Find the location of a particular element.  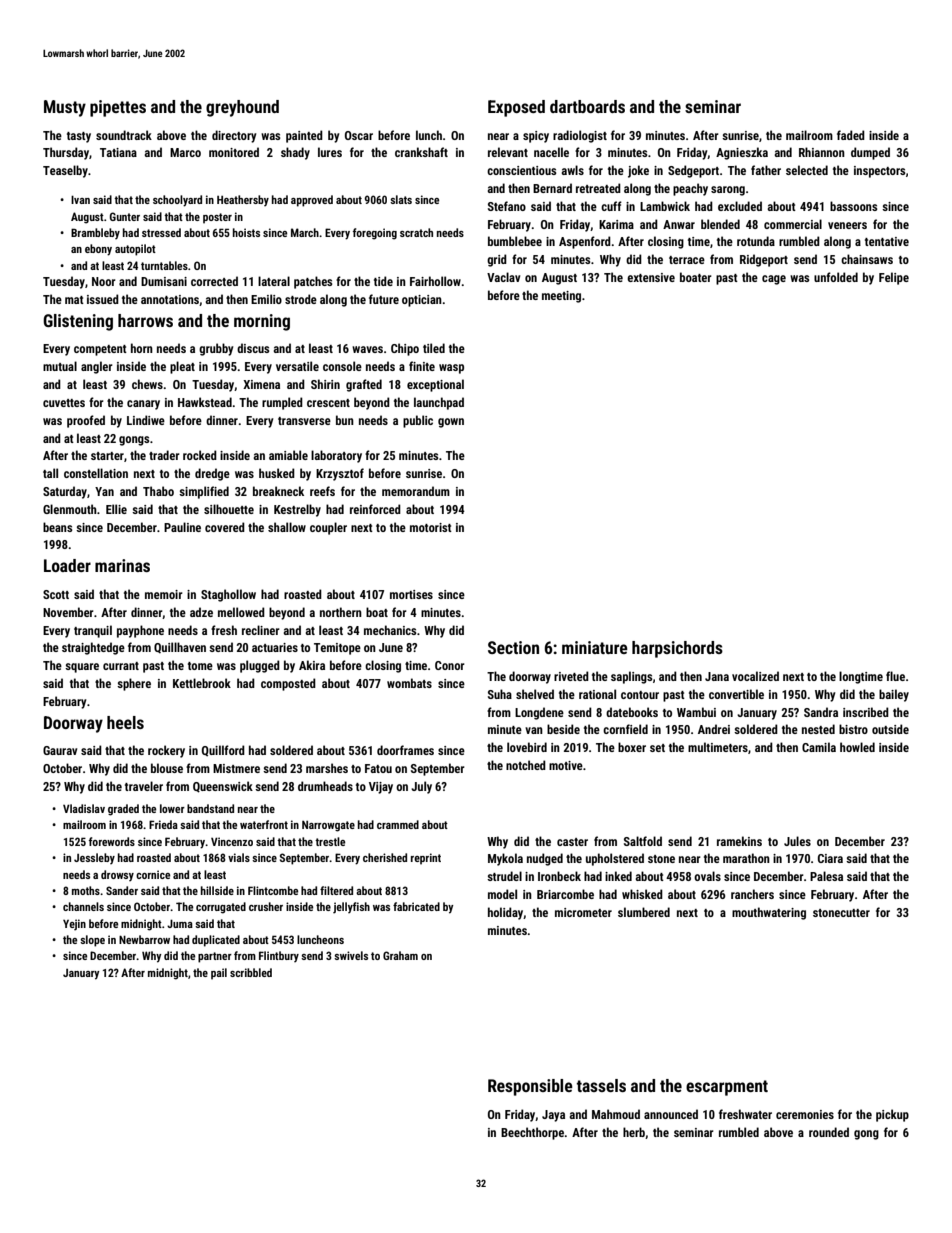

July is located at coordinates (421, 787).
